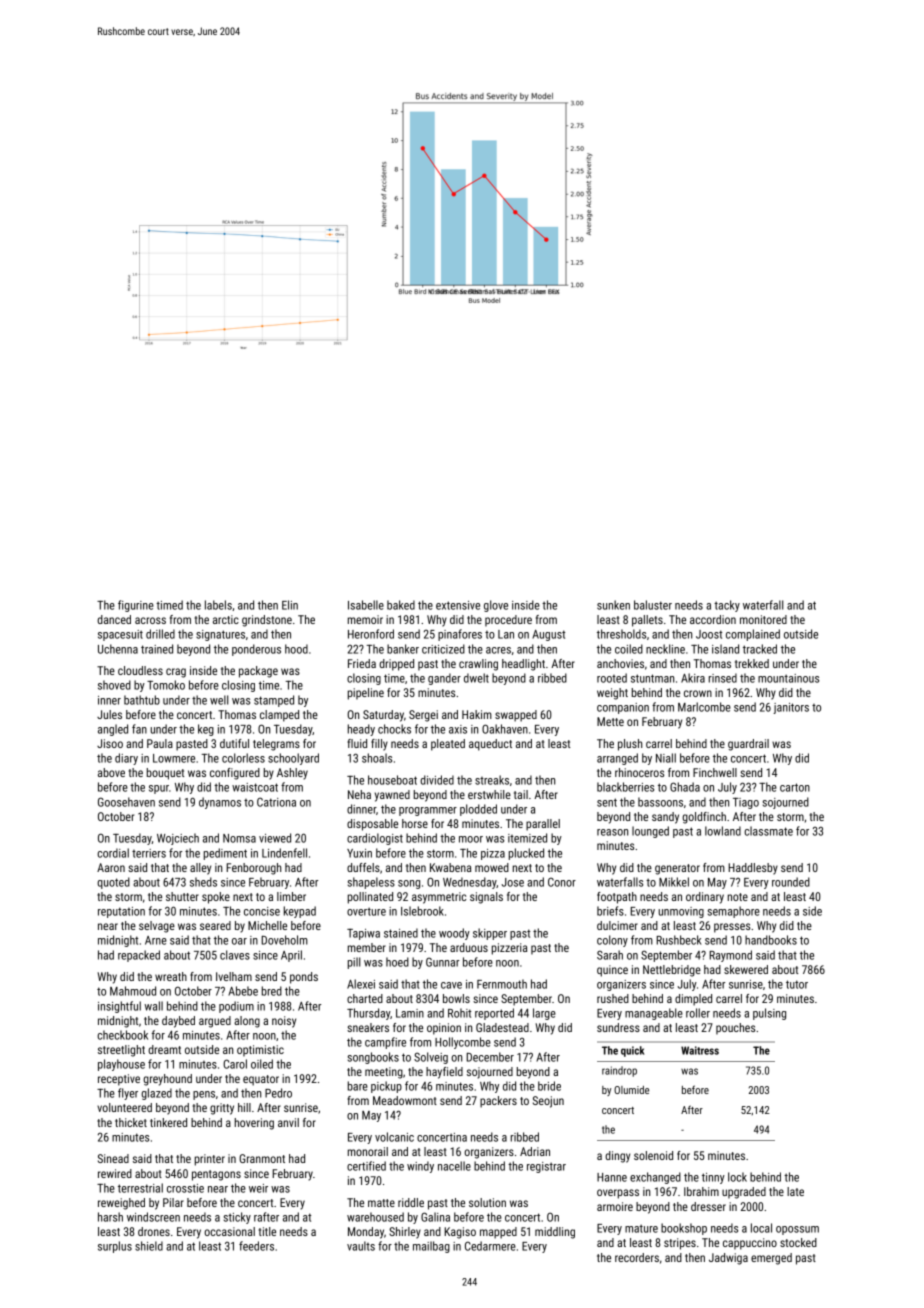 The image size is (924, 1308). Describe the element at coordinates (795, 1191) in the page. I see `late` at that location.
